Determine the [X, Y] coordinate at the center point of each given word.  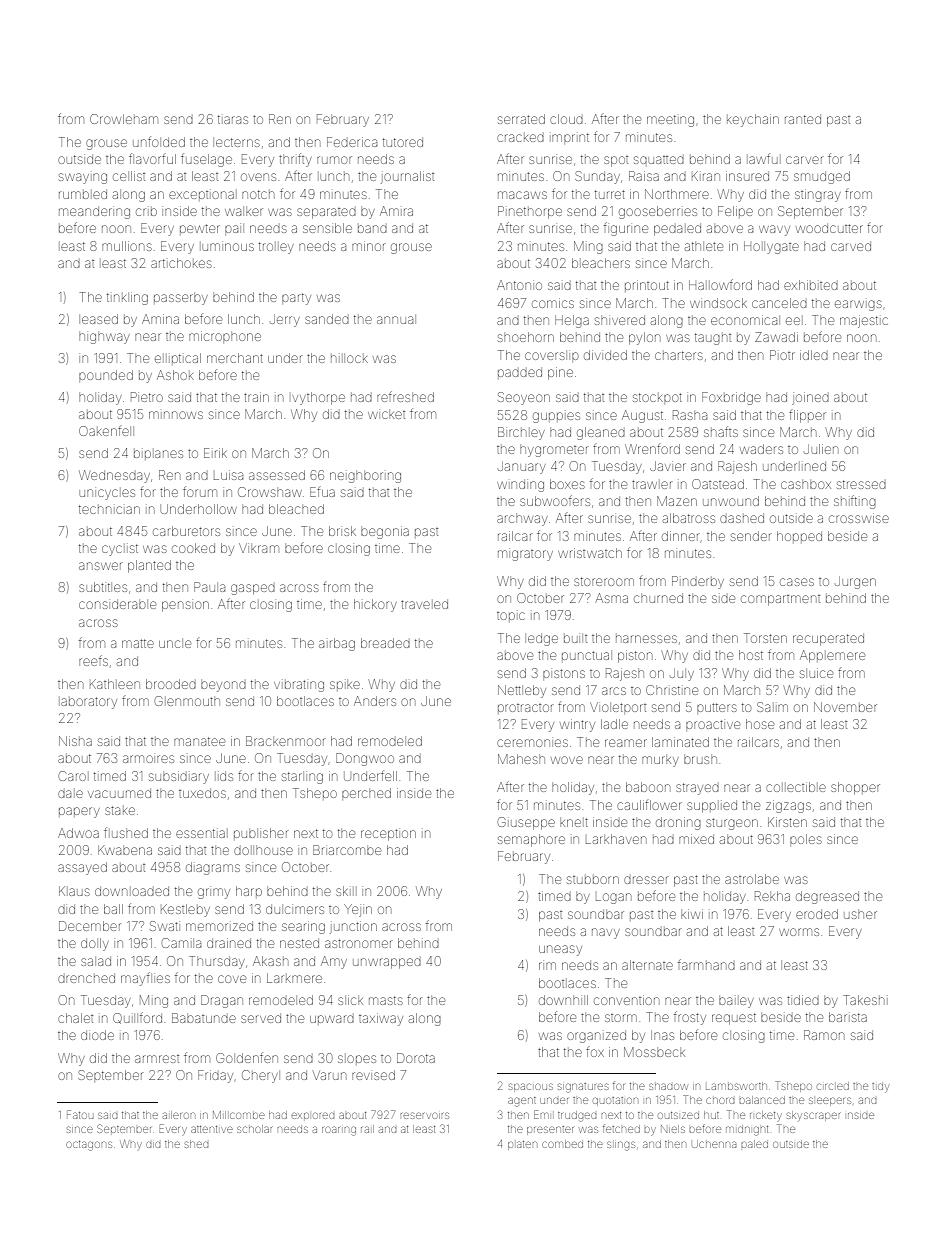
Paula [209, 587]
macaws [522, 195]
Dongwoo [365, 759]
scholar [254, 1129]
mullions [127, 246]
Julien [821, 449]
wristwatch [590, 553]
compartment [780, 600]
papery [79, 812]
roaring [339, 1131]
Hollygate [771, 247]
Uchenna [714, 1144]
